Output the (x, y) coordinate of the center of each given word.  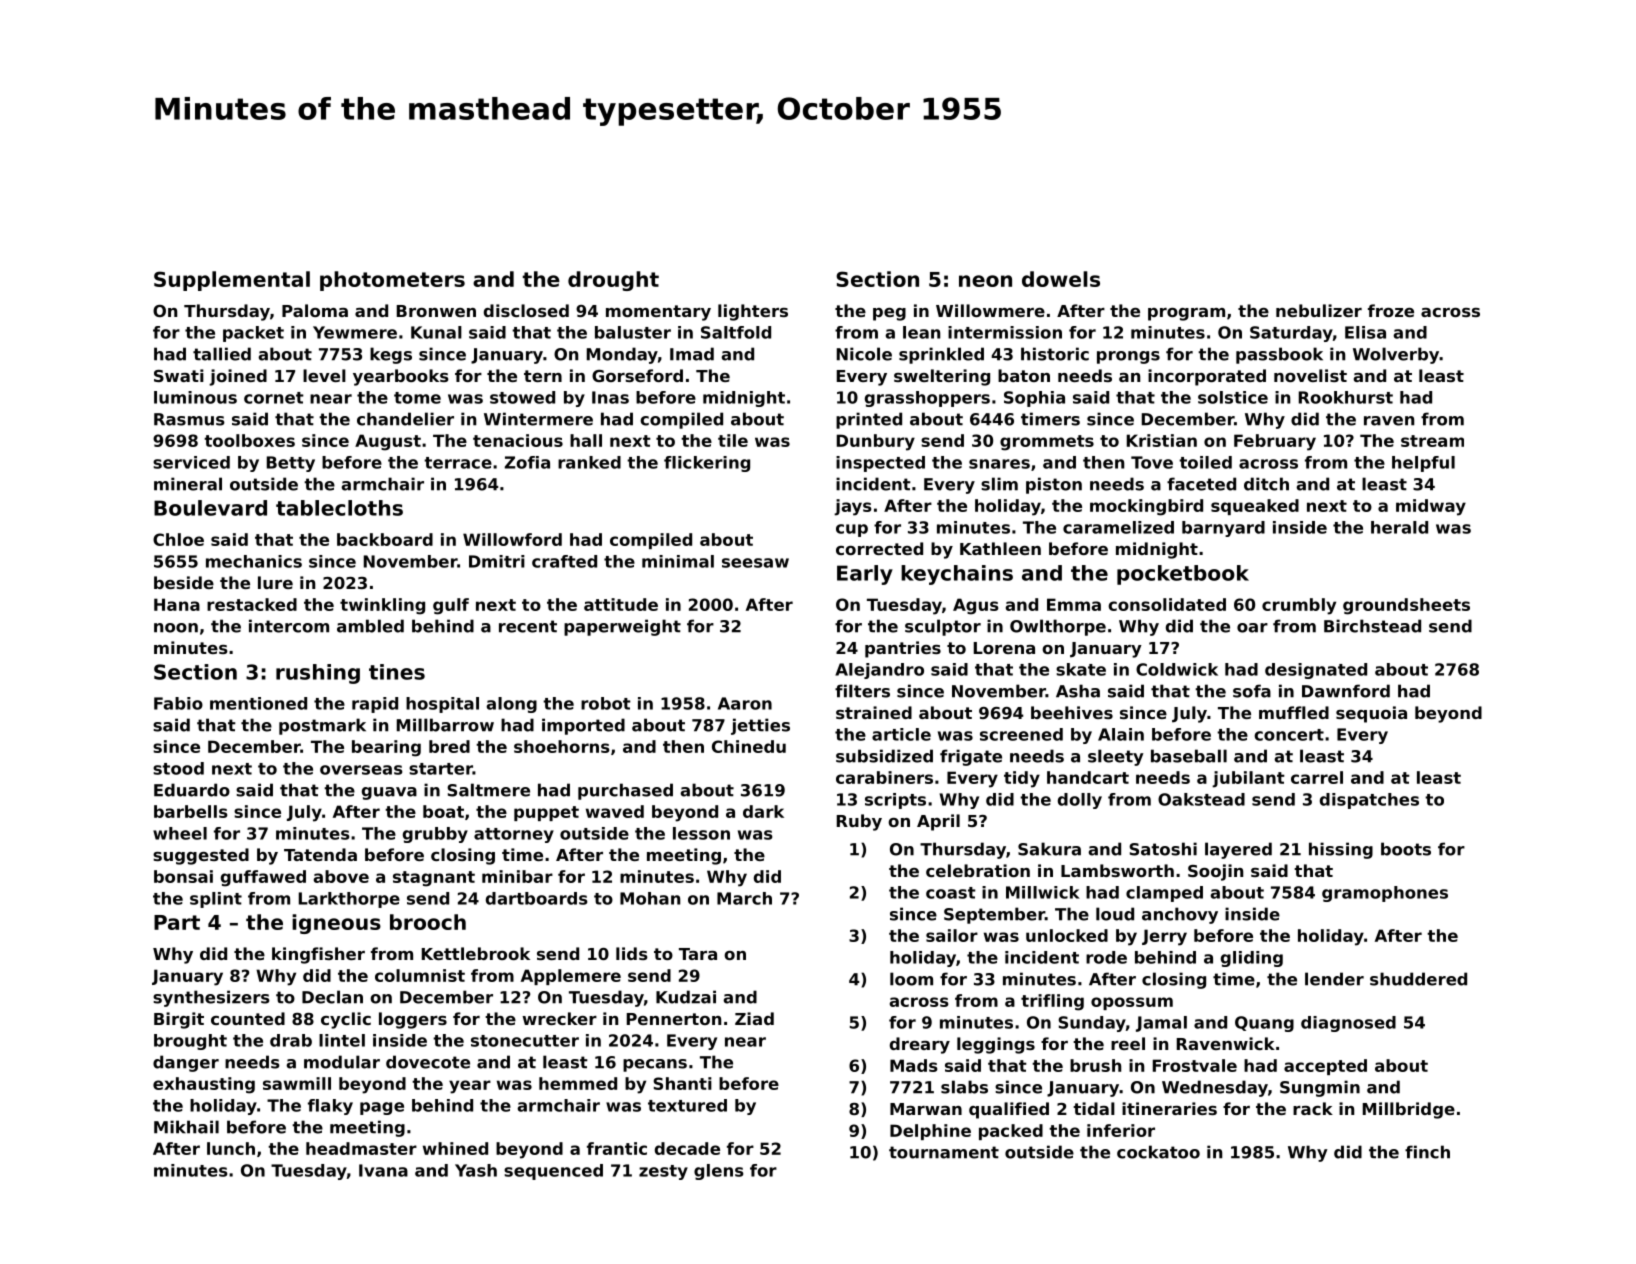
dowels (1061, 279)
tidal (1094, 1108)
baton (1024, 375)
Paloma (315, 310)
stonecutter (525, 1041)
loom (911, 979)
